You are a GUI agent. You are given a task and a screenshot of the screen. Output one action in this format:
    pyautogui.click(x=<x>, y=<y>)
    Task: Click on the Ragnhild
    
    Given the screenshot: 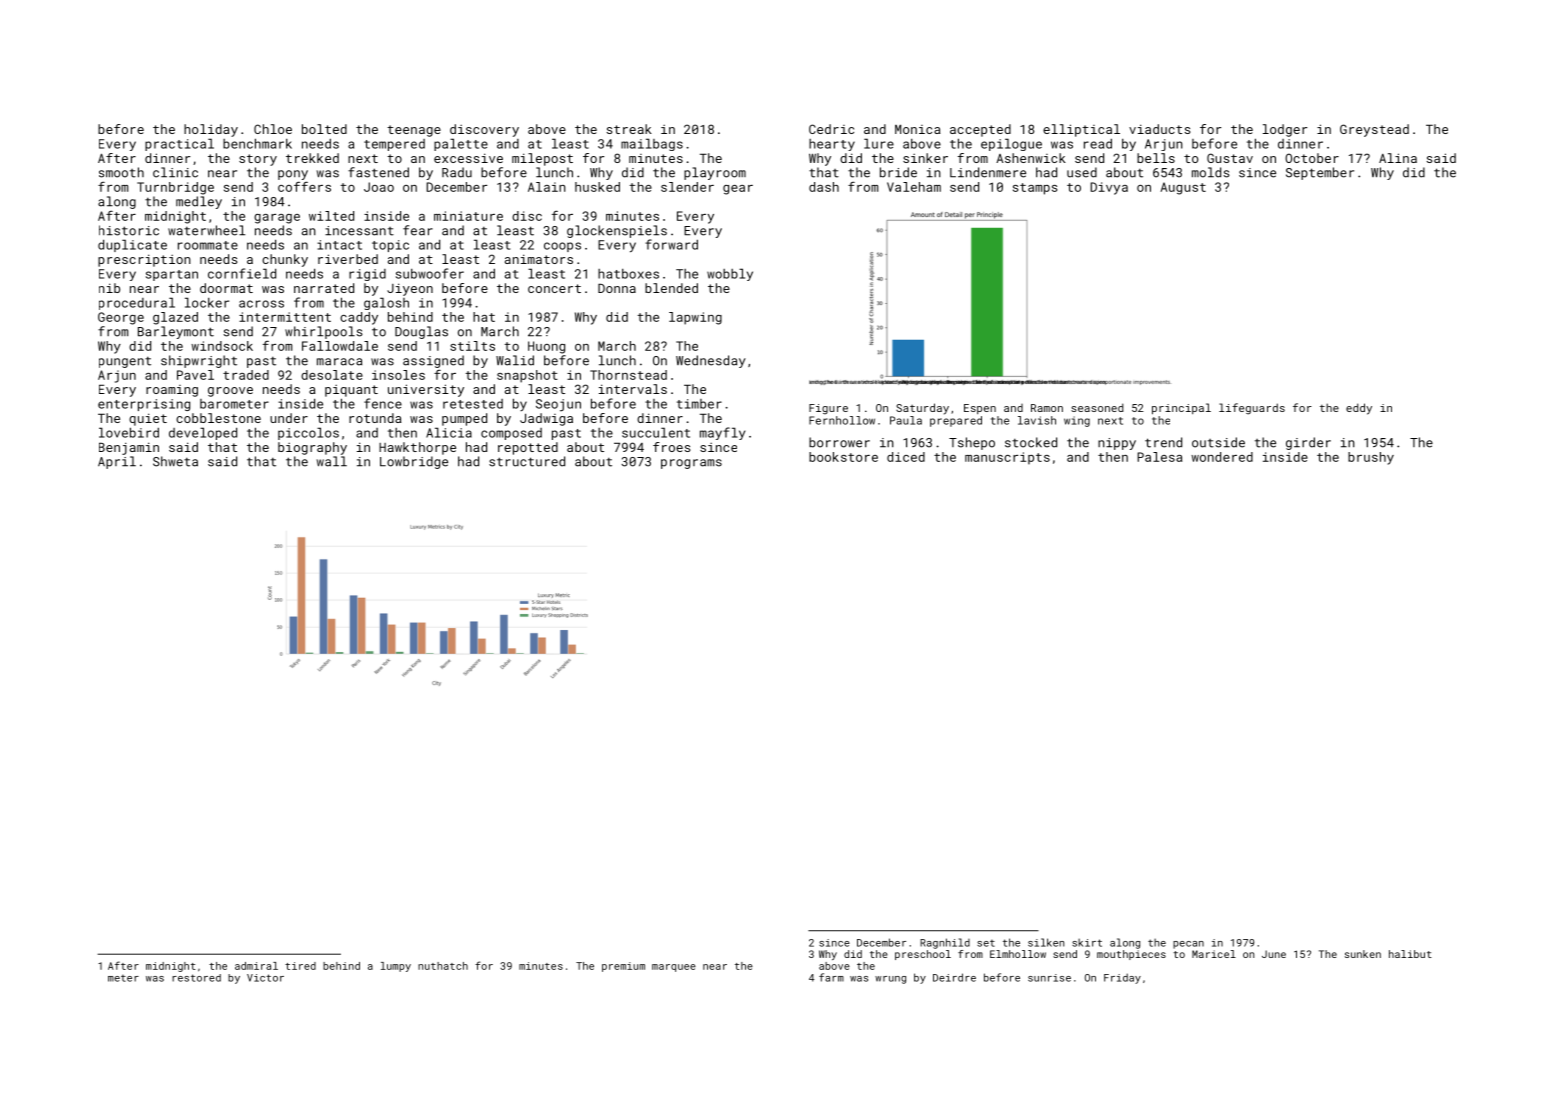 What is the action you would take?
    pyautogui.click(x=945, y=943)
